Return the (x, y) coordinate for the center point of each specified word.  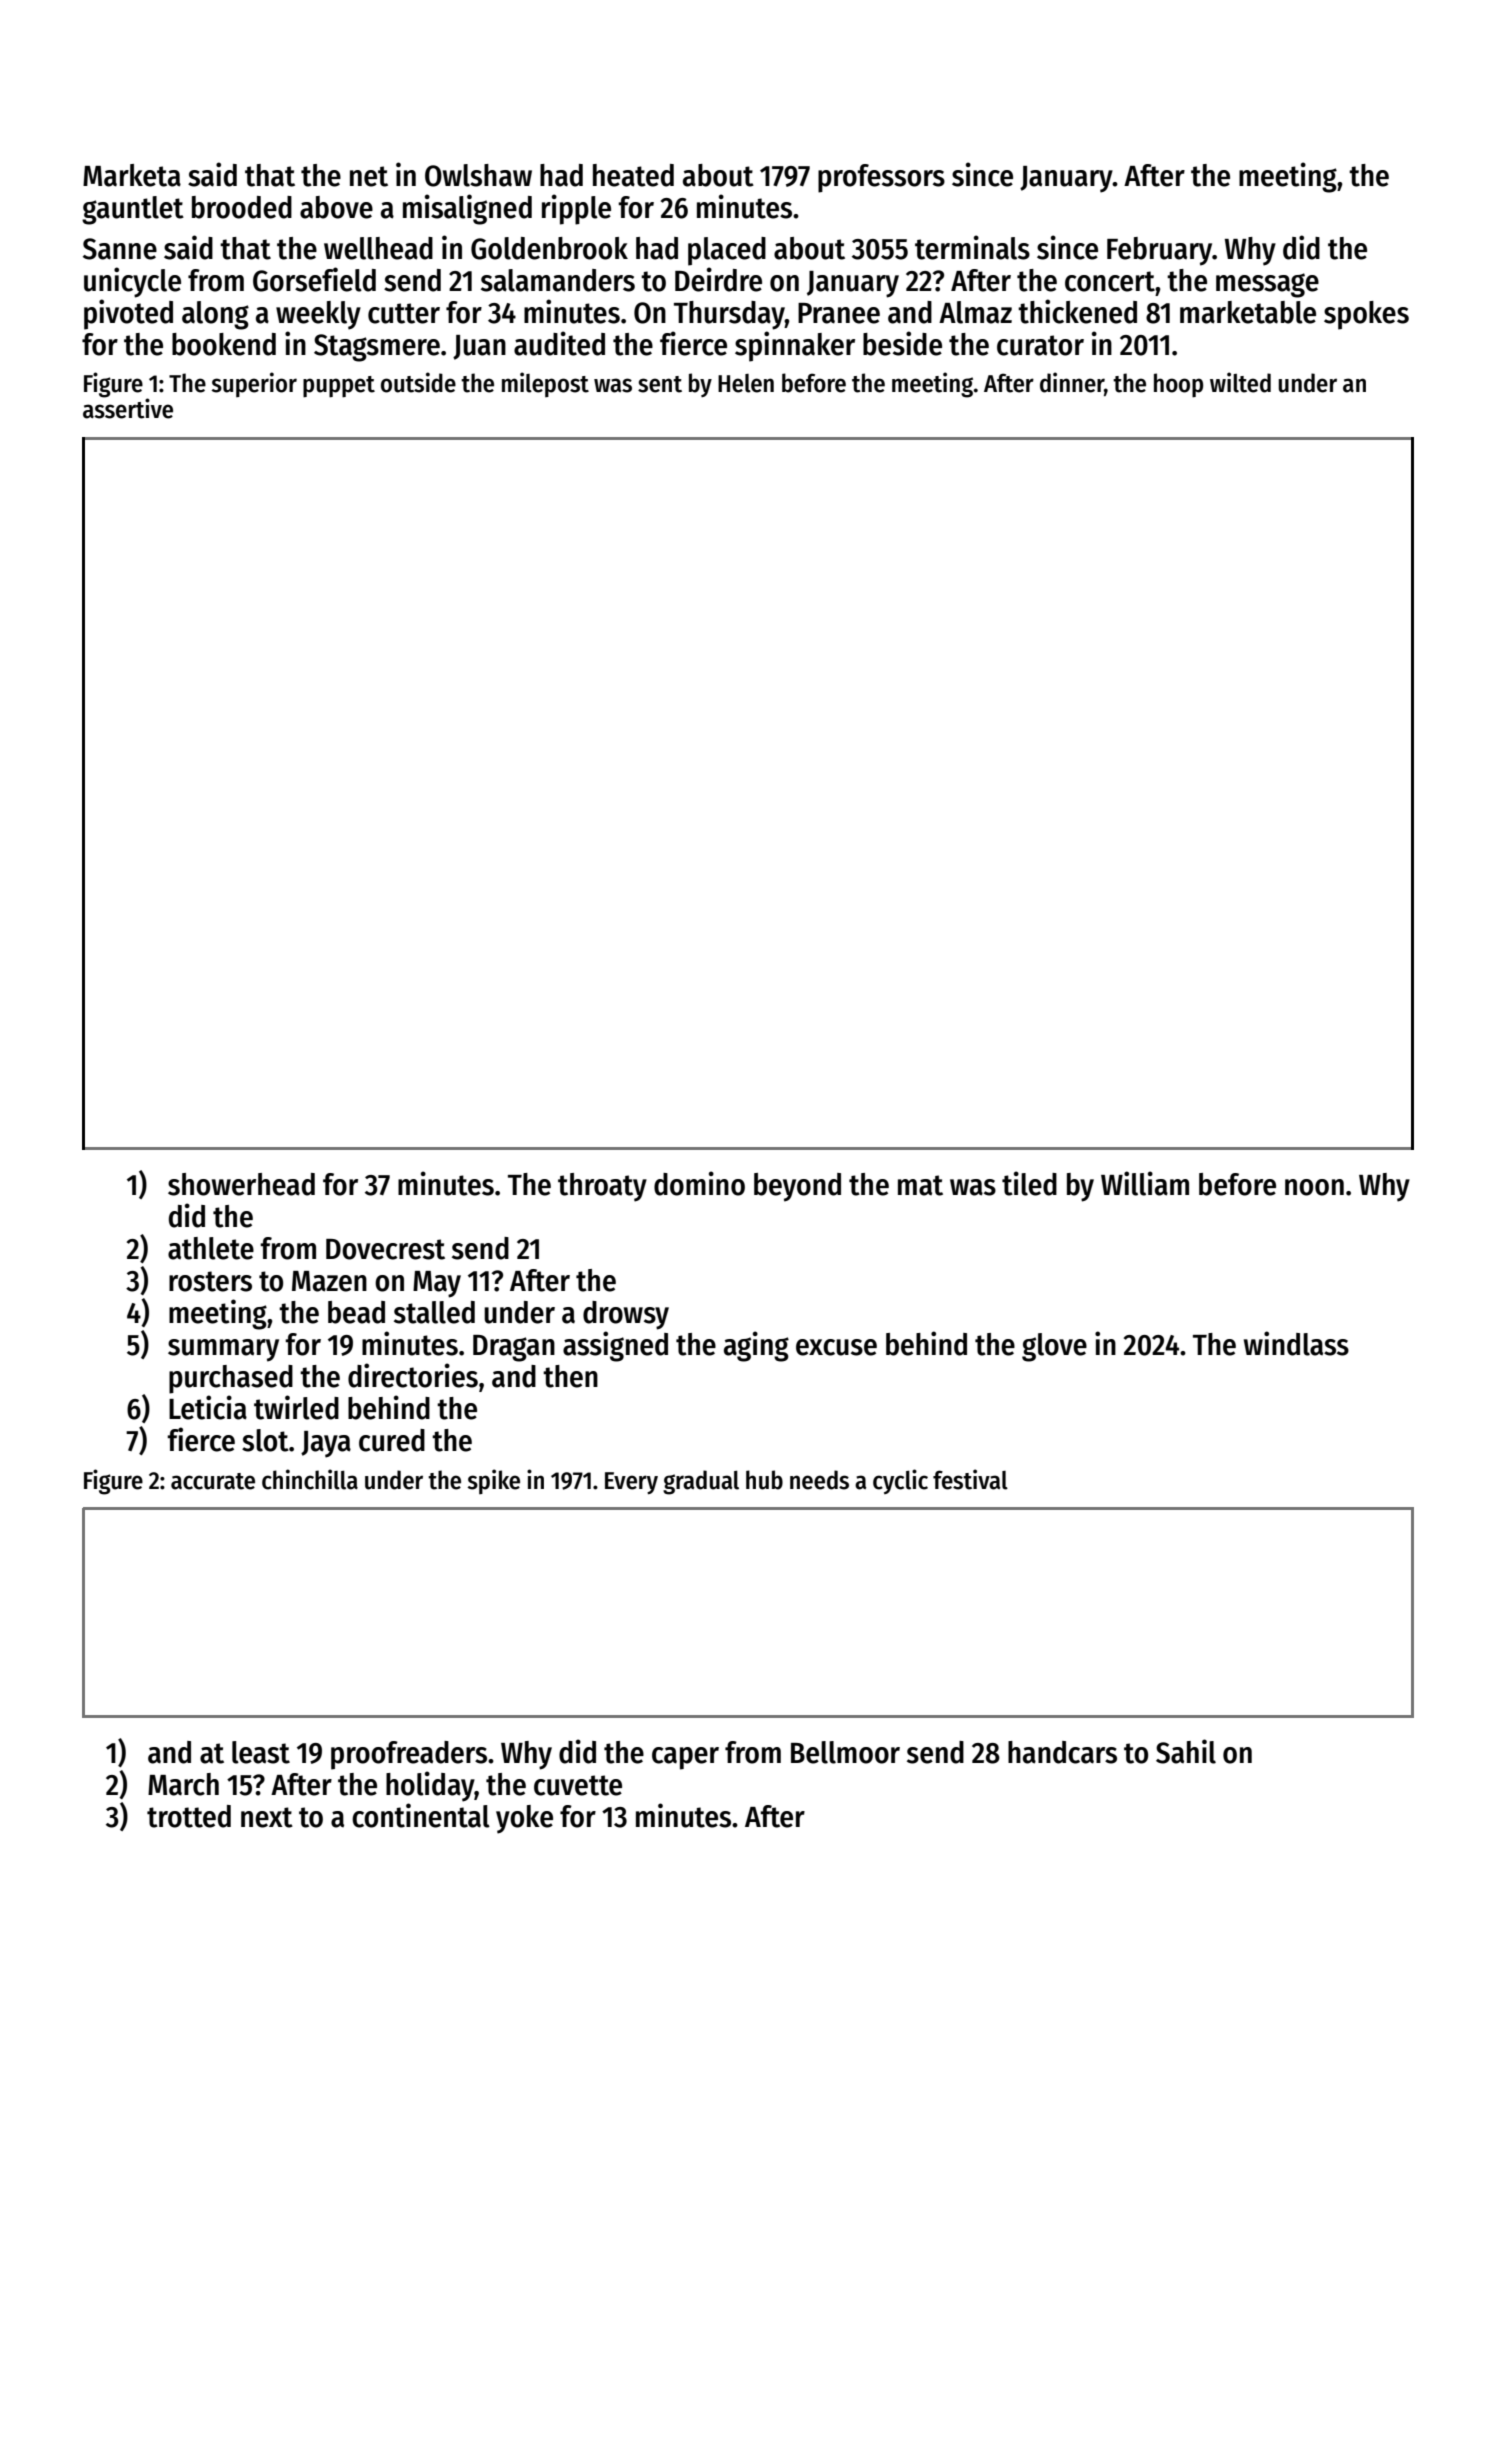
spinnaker (795, 346)
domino (699, 1183)
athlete (211, 1248)
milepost (545, 384)
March (183, 1784)
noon (1314, 1187)
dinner (1072, 382)
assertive (128, 408)
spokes (1366, 315)
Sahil (1186, 1751)
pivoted (128, 314)
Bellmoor (845, 1752)
